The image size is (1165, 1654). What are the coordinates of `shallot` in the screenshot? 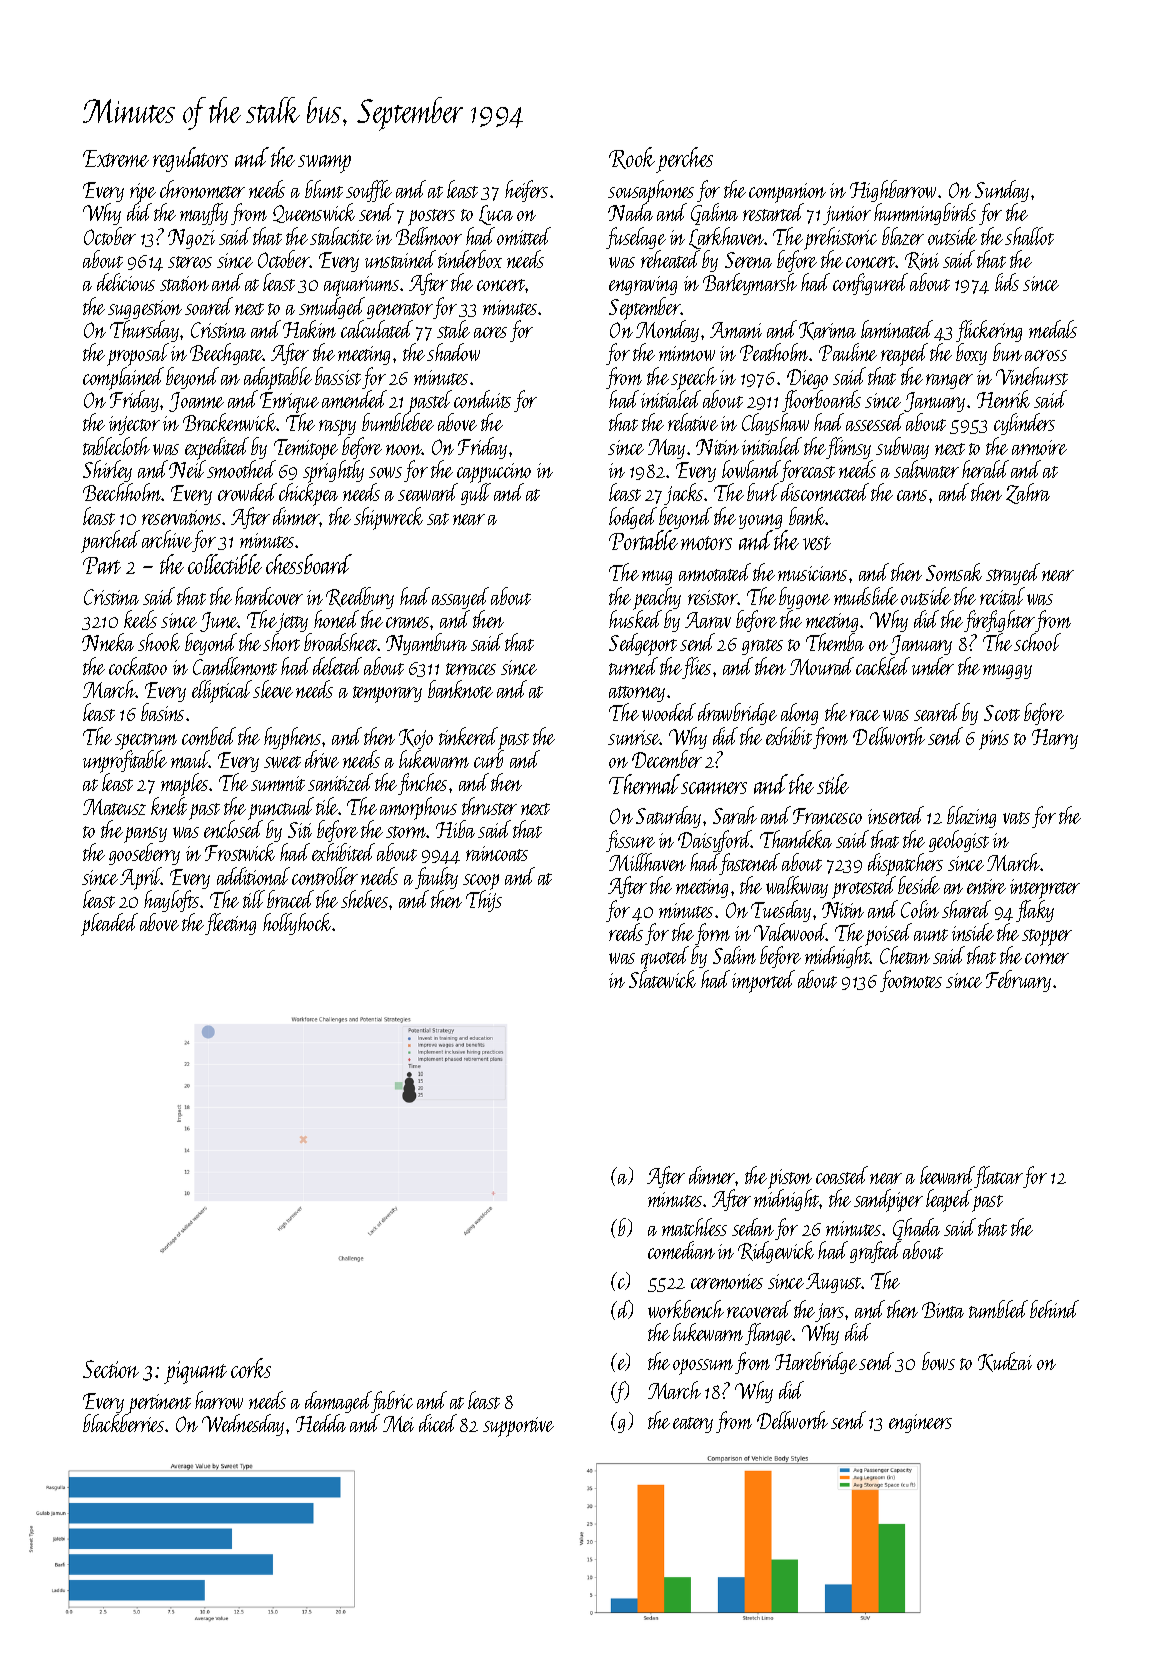 It's located at (1029, 236).
